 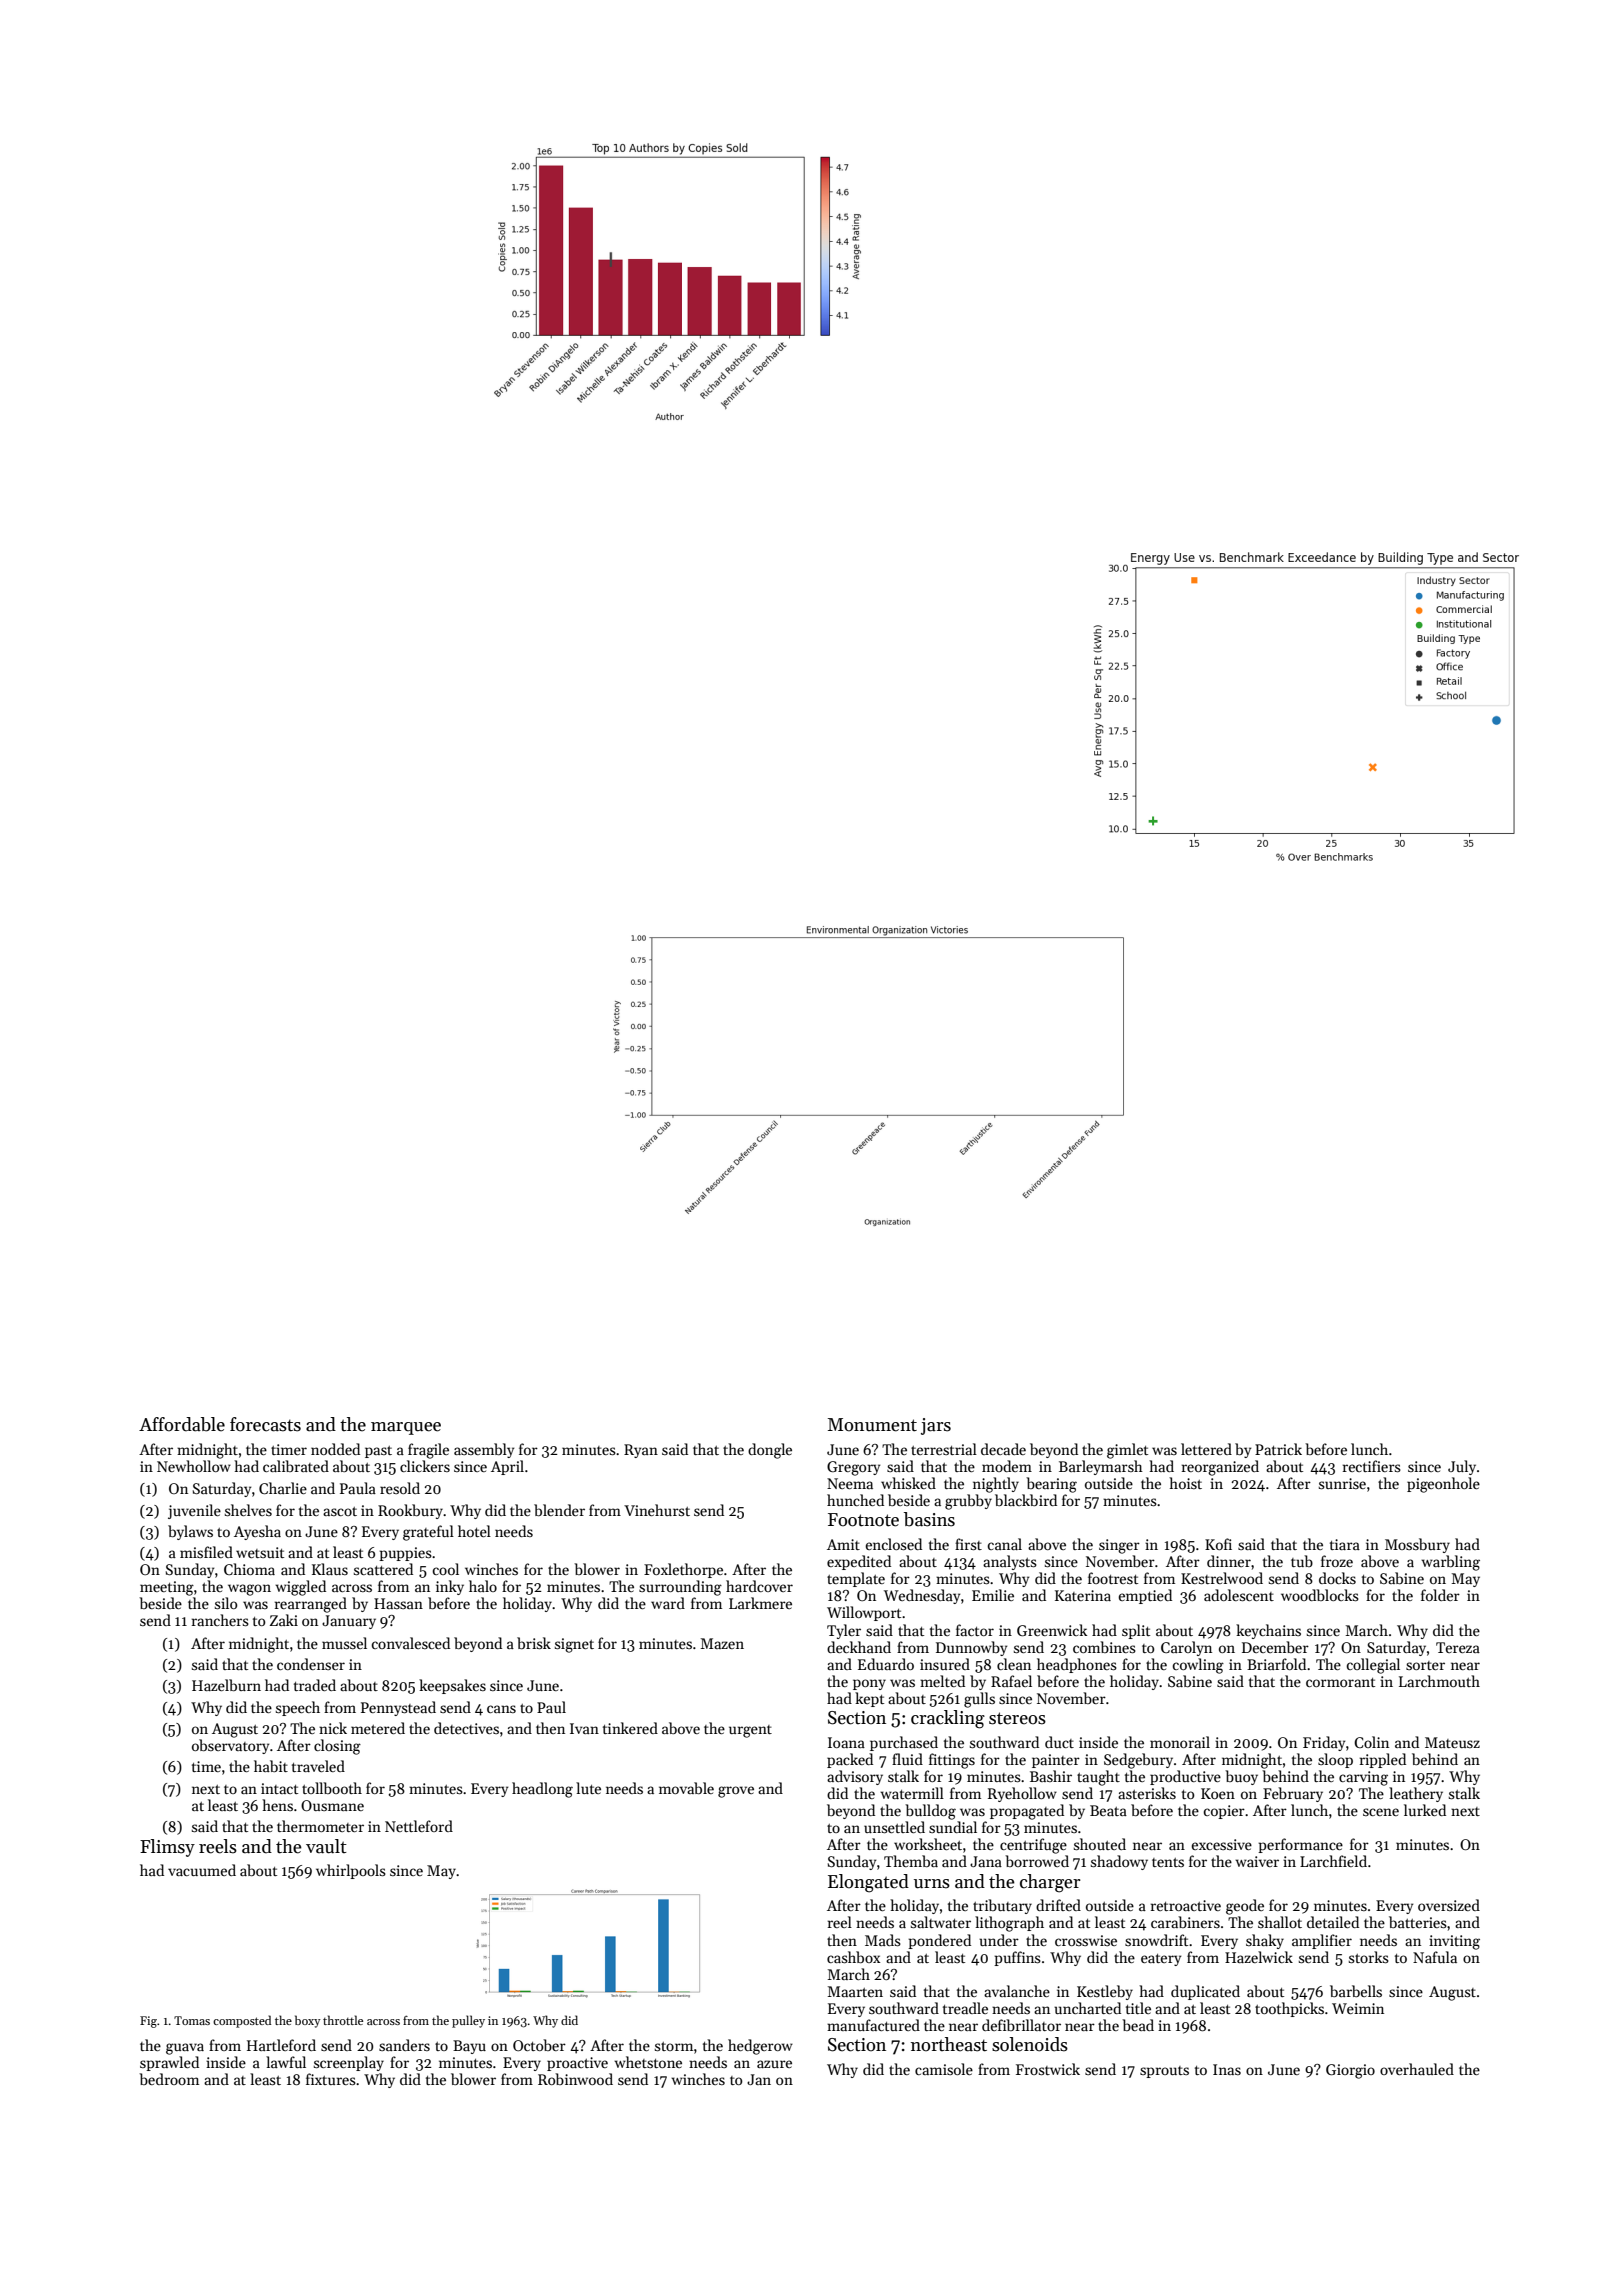 I want to click on grove, so click(x=736, y=1792).
